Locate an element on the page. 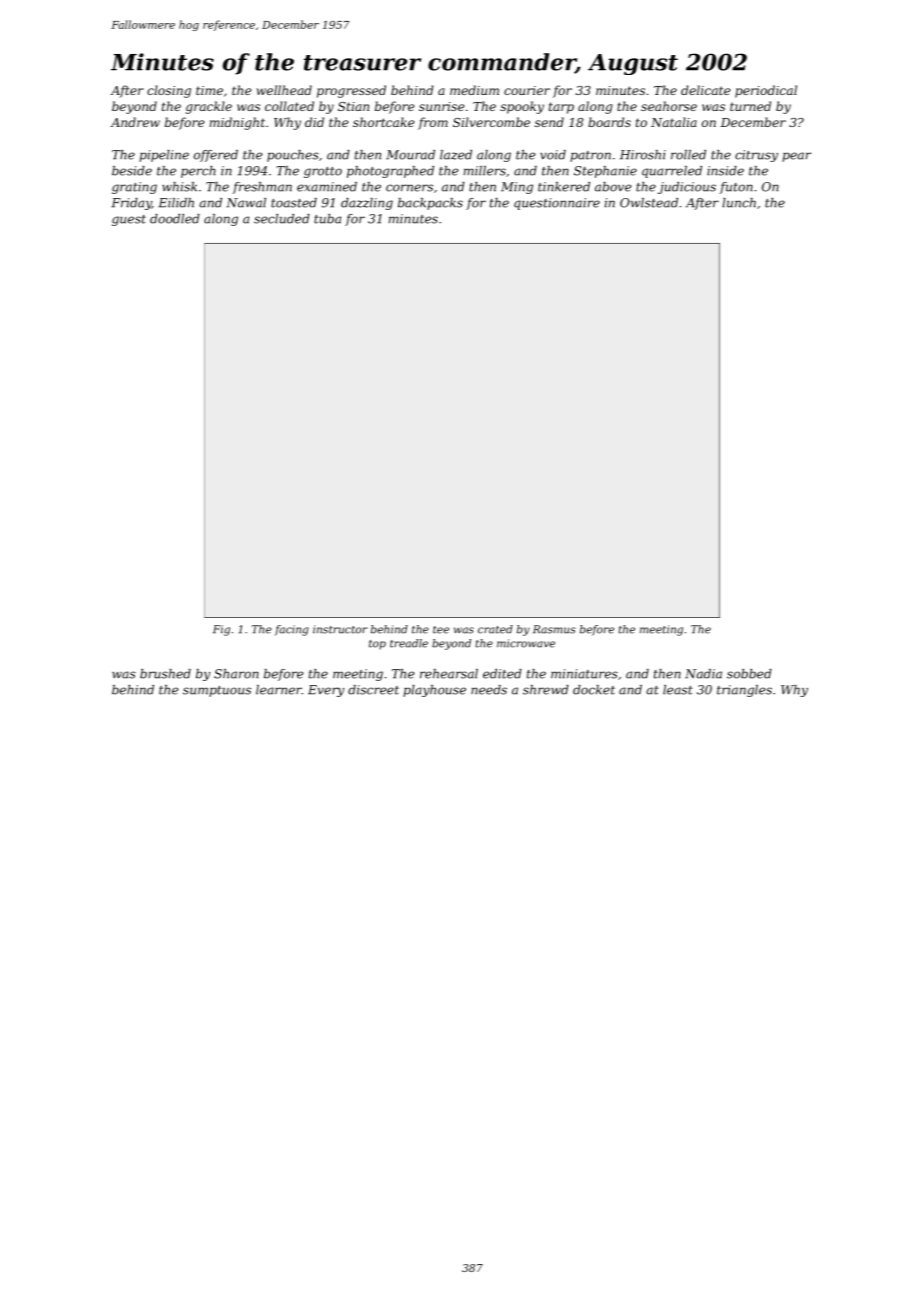 The image size is (924, 1308). millers is located at coordinates (485, 171).
